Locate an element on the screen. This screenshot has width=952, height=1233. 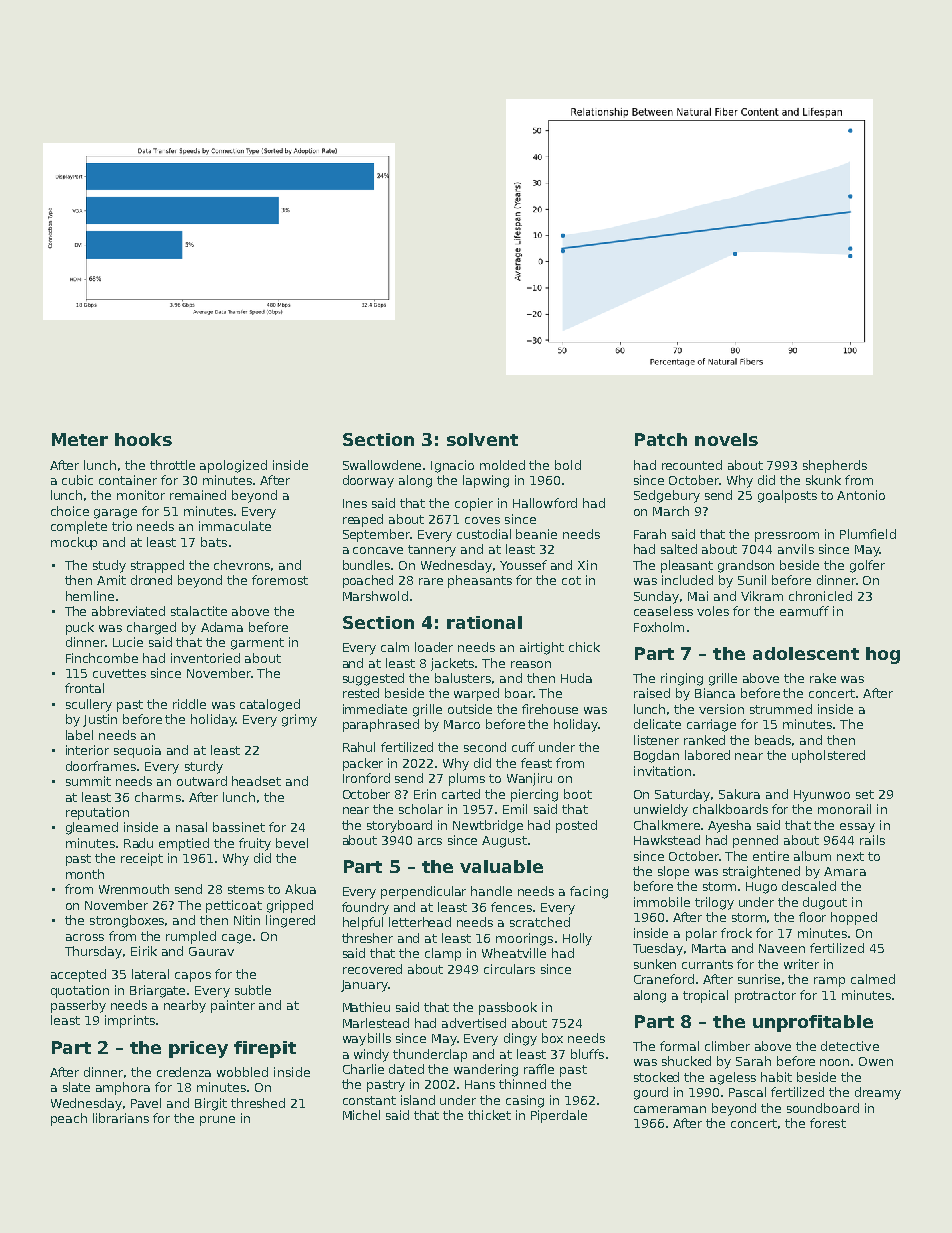
librarians is located at coordinates (121, 1118).
